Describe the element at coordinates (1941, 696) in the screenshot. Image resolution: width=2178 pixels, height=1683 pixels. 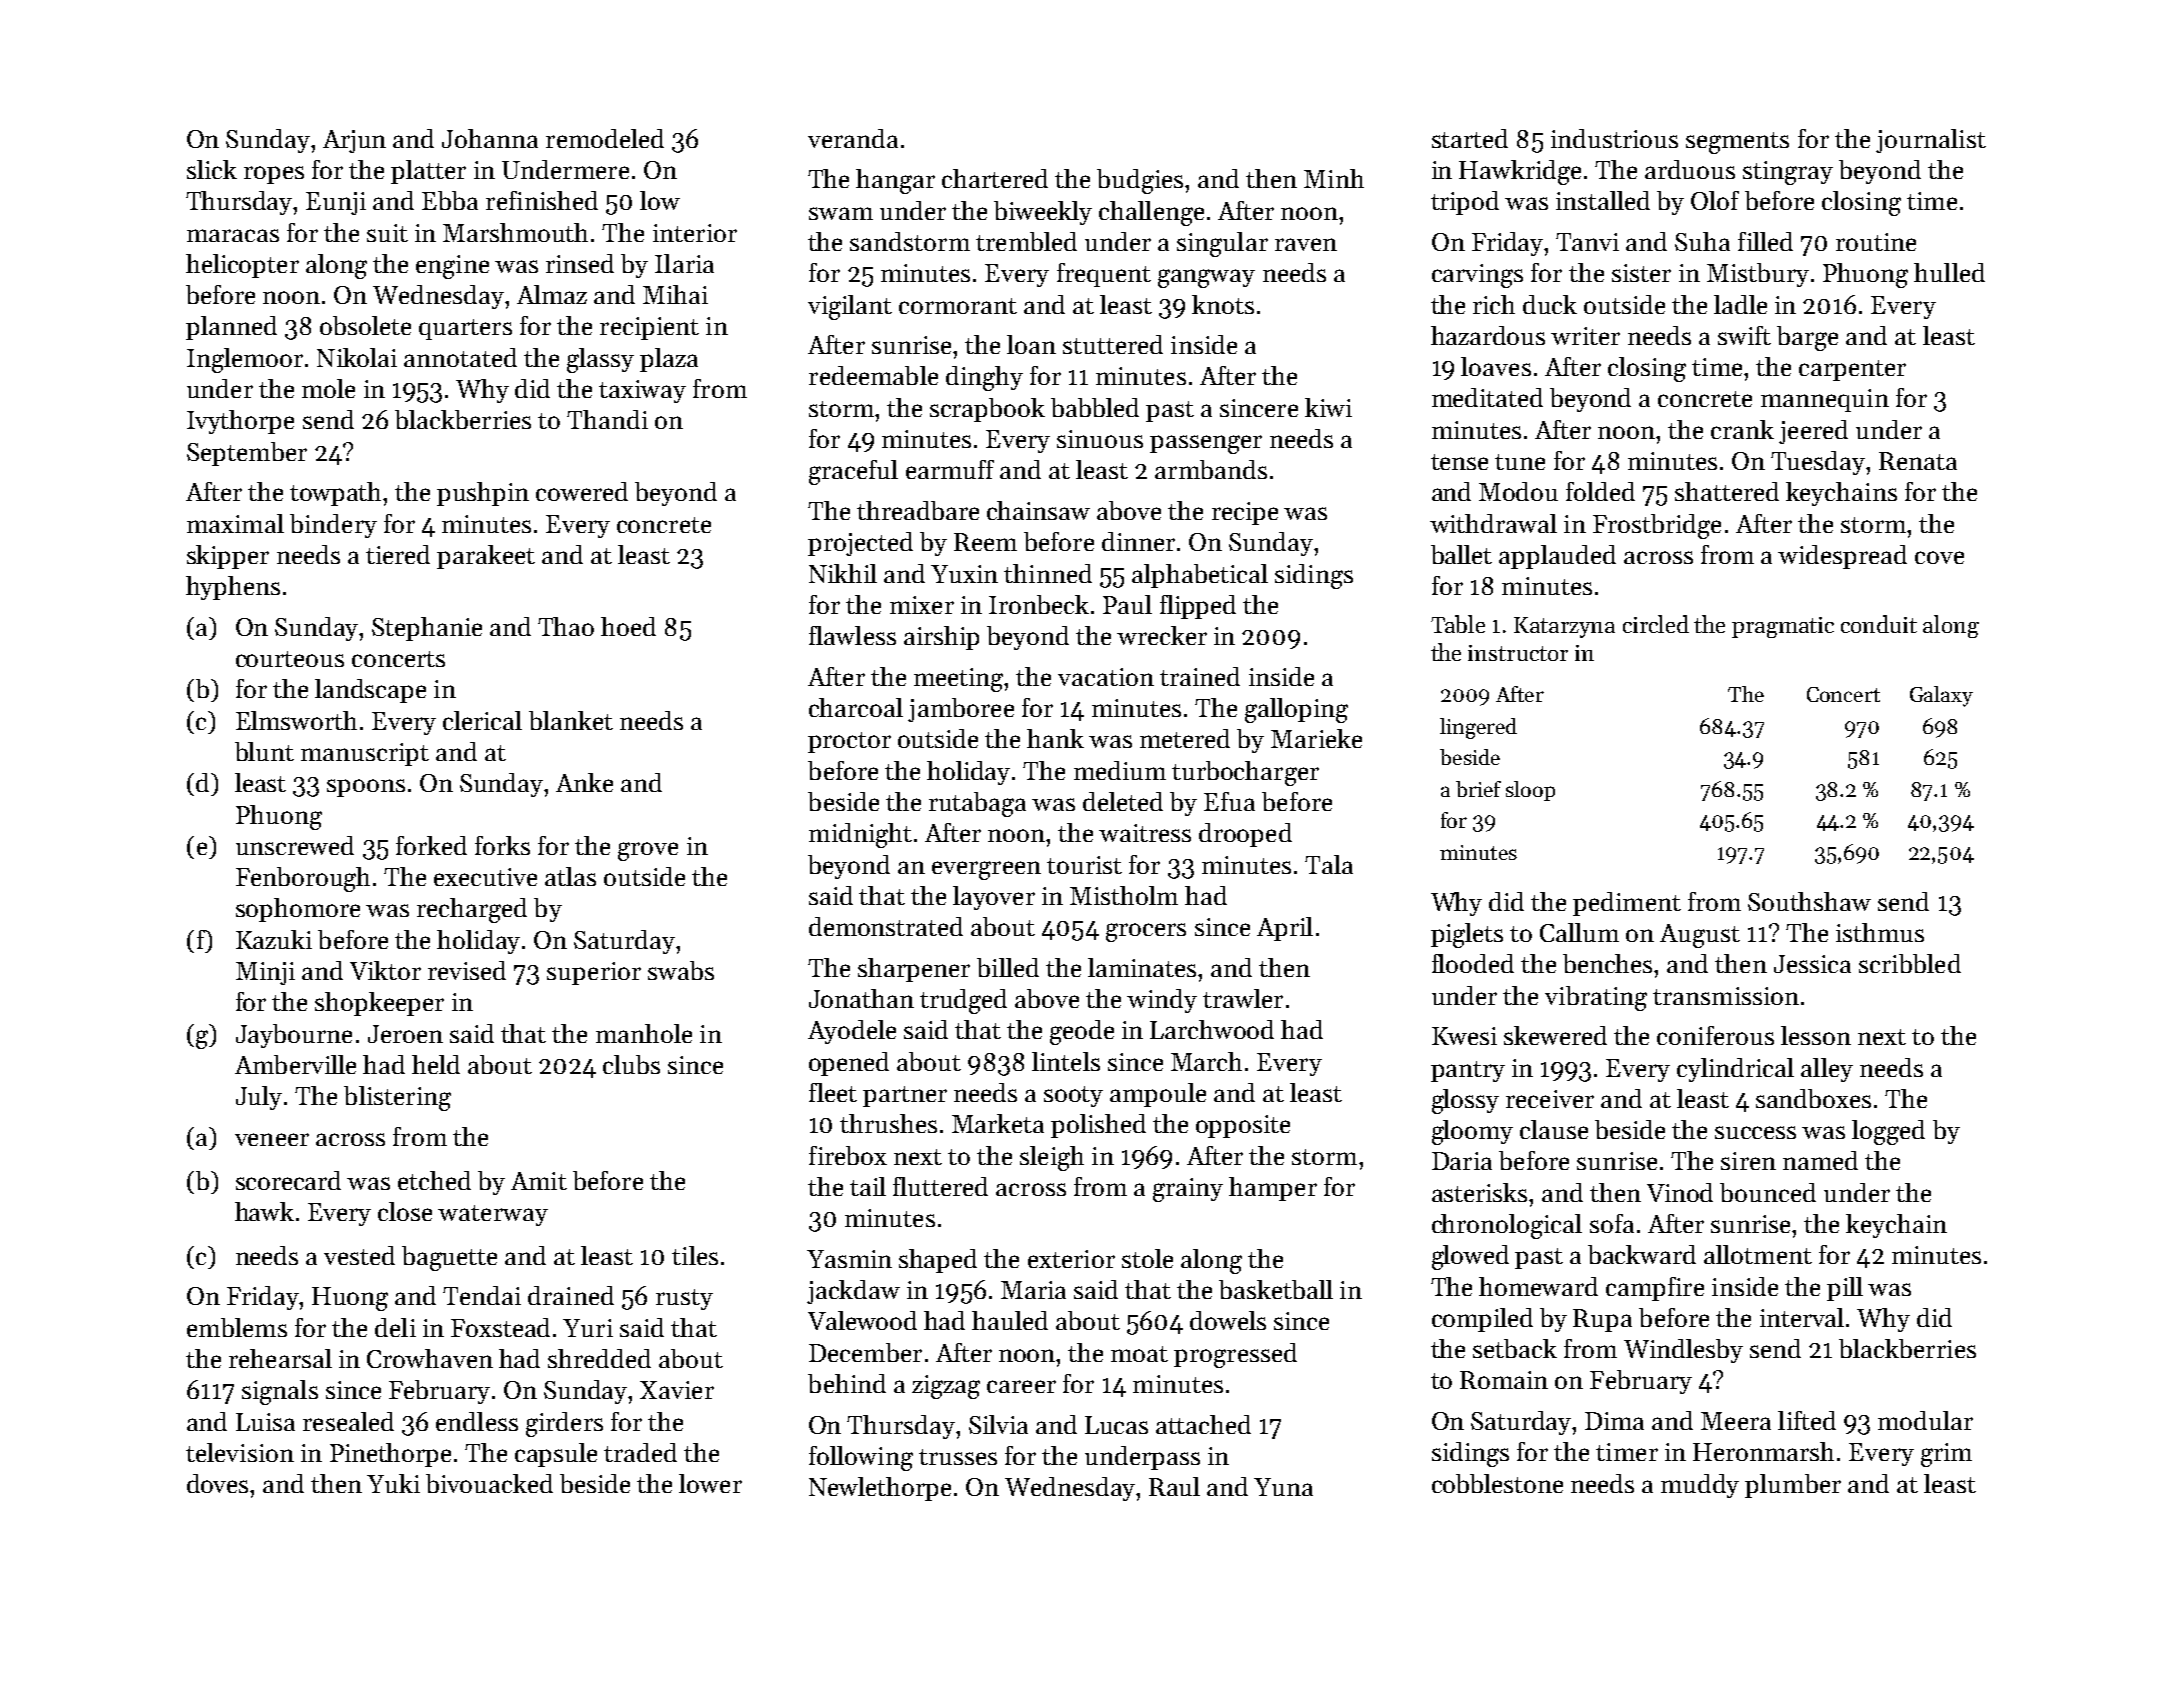
I see `Galaxy` at that location.
